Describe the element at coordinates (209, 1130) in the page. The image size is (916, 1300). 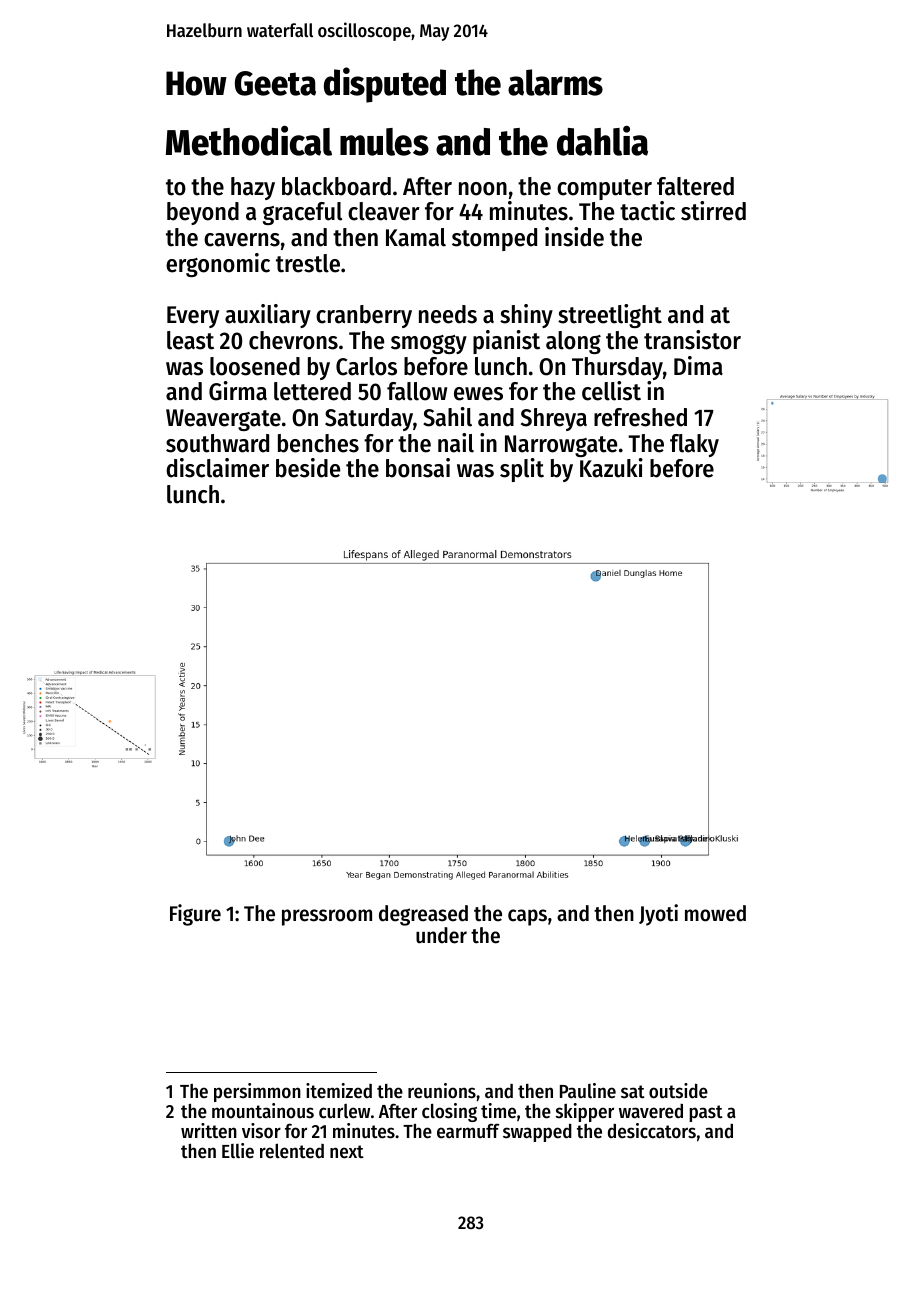
I see `written` at that location.
